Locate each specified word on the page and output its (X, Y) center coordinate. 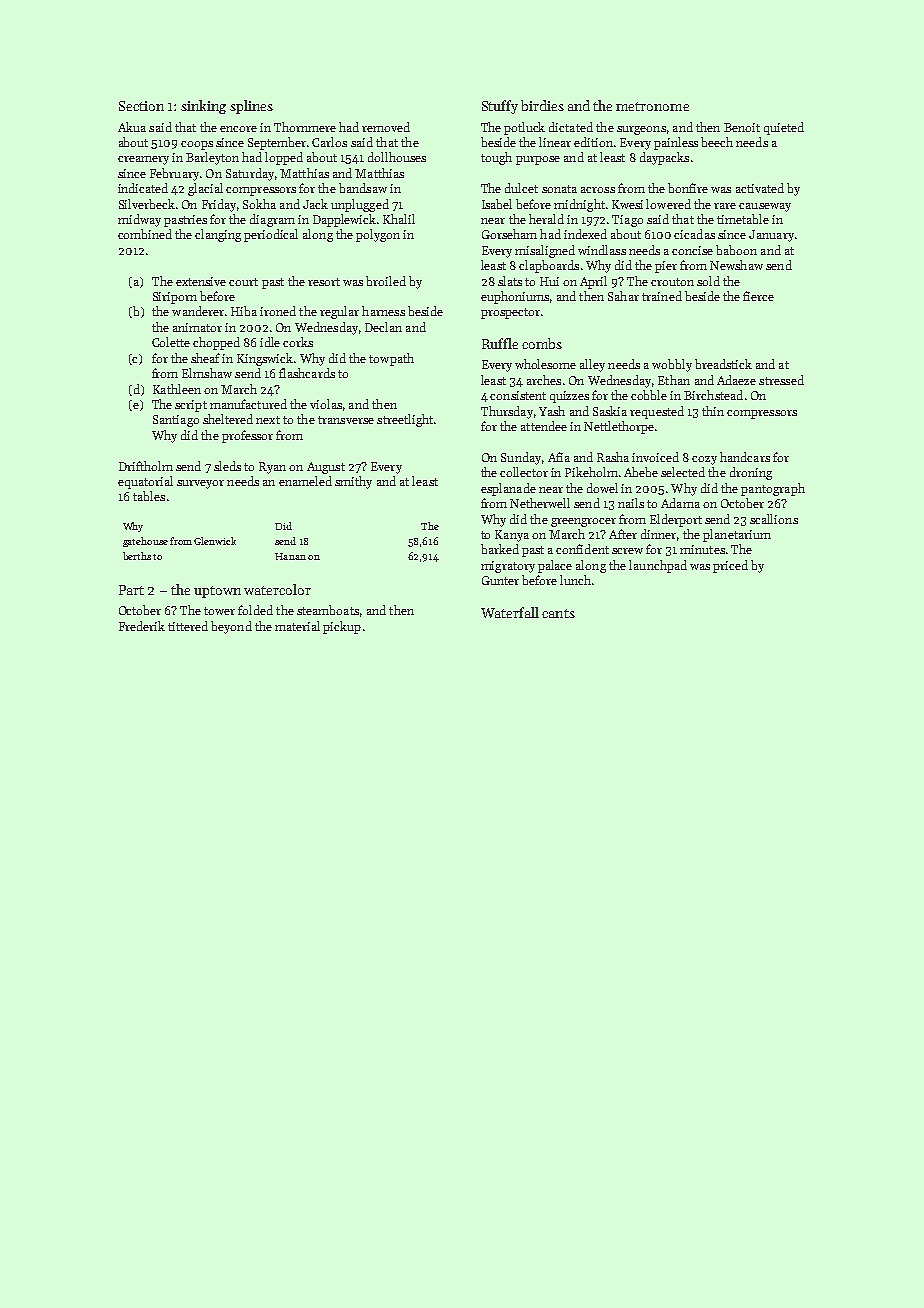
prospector (510, 313)
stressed (781, 380)
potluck (524, 128)
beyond (231, 627)
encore (238, 129)
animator (197, 327)
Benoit (742, 127)
